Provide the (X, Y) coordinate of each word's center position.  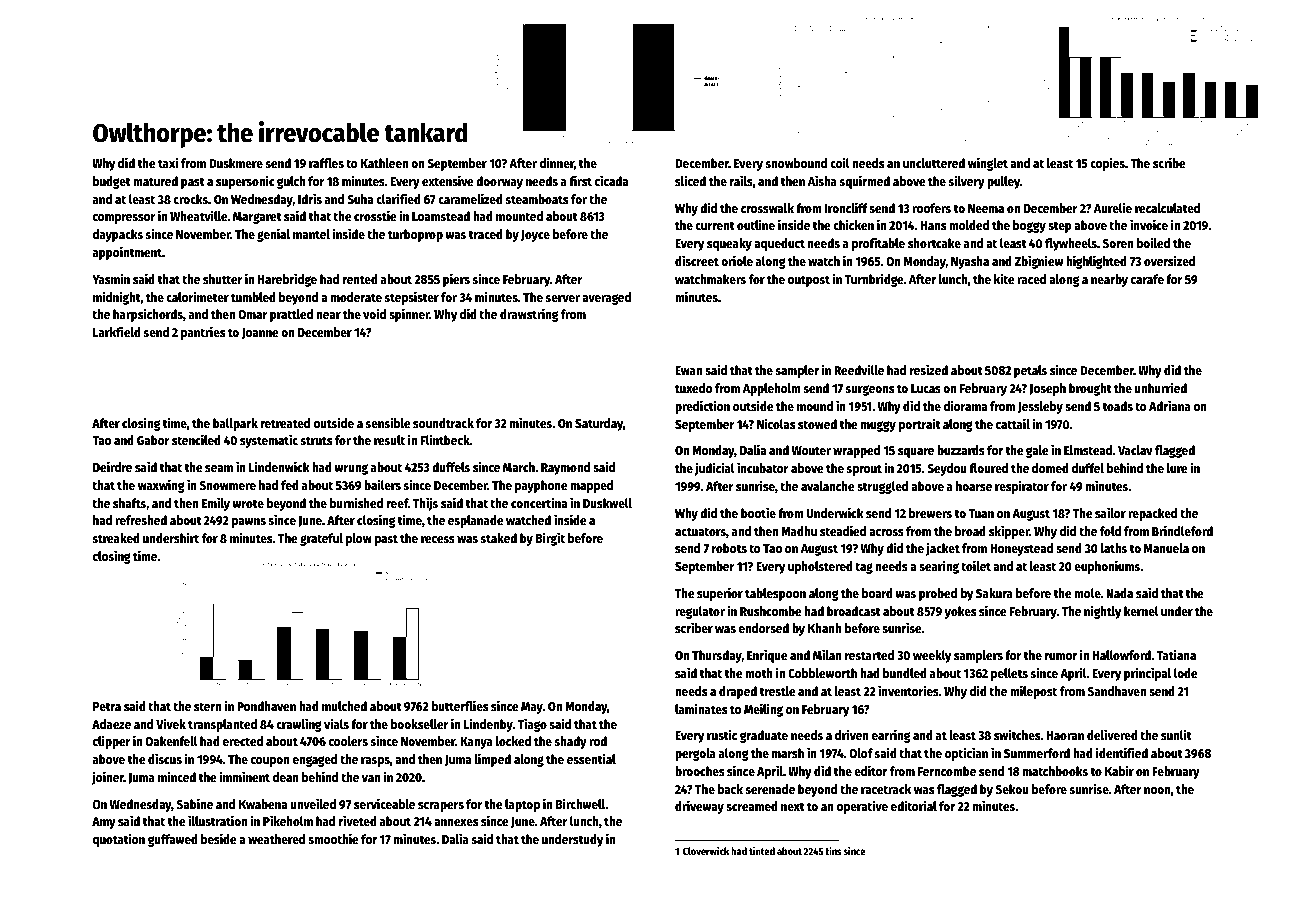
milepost (1033, 692)
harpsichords (148, 315)
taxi (168, 162)
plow (359, 539)
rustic (722, 734)
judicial (714, 469)
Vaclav (1135, 450)
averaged (606, 298)
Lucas (926, 388)
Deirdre (112, 466)
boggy (1029, 226)
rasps (375, 762)
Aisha (822, 180)
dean (286, 777)
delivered (1112, 734)
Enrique (767, 656)
